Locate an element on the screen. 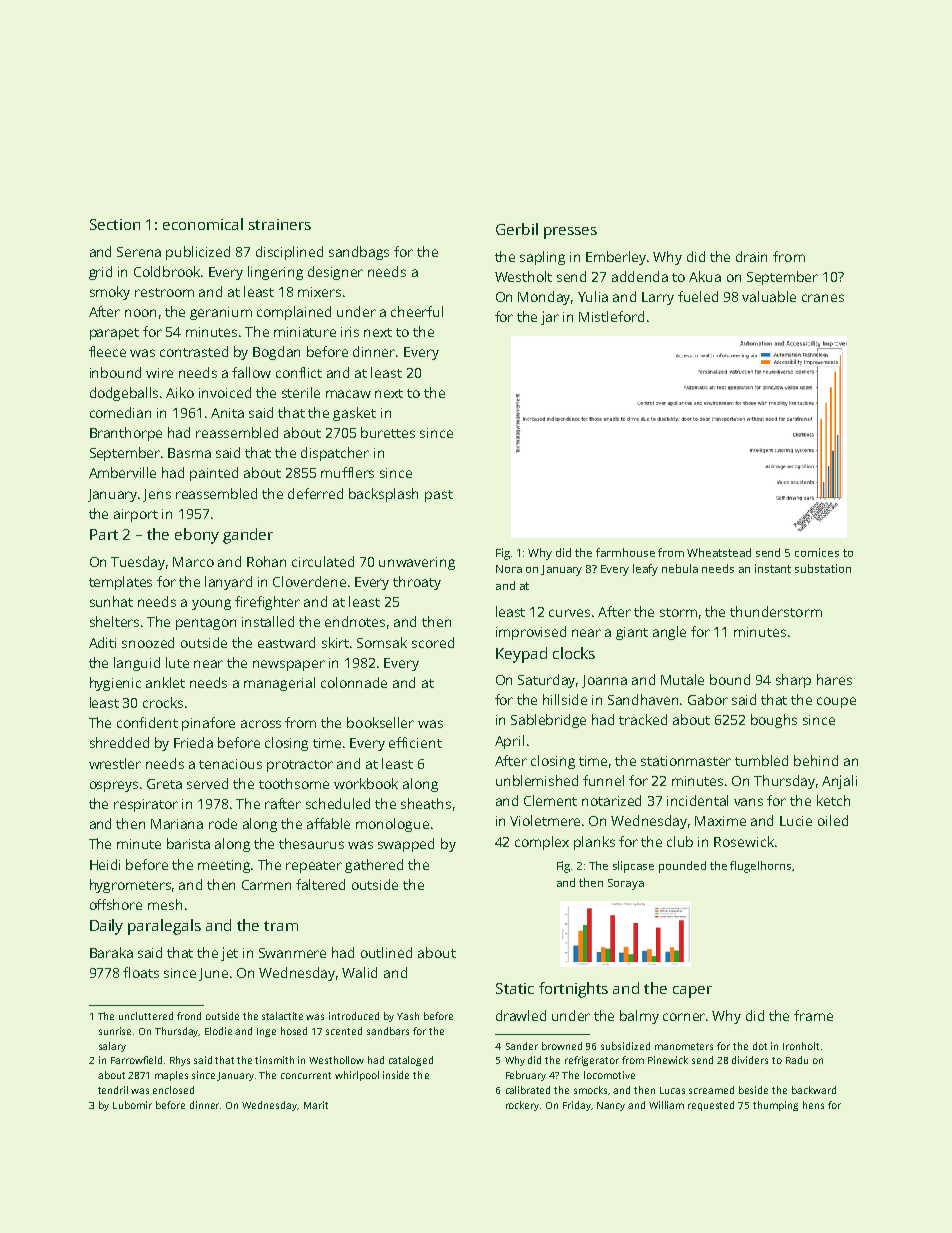  enclosed is located at coordinates (173, 1090).
